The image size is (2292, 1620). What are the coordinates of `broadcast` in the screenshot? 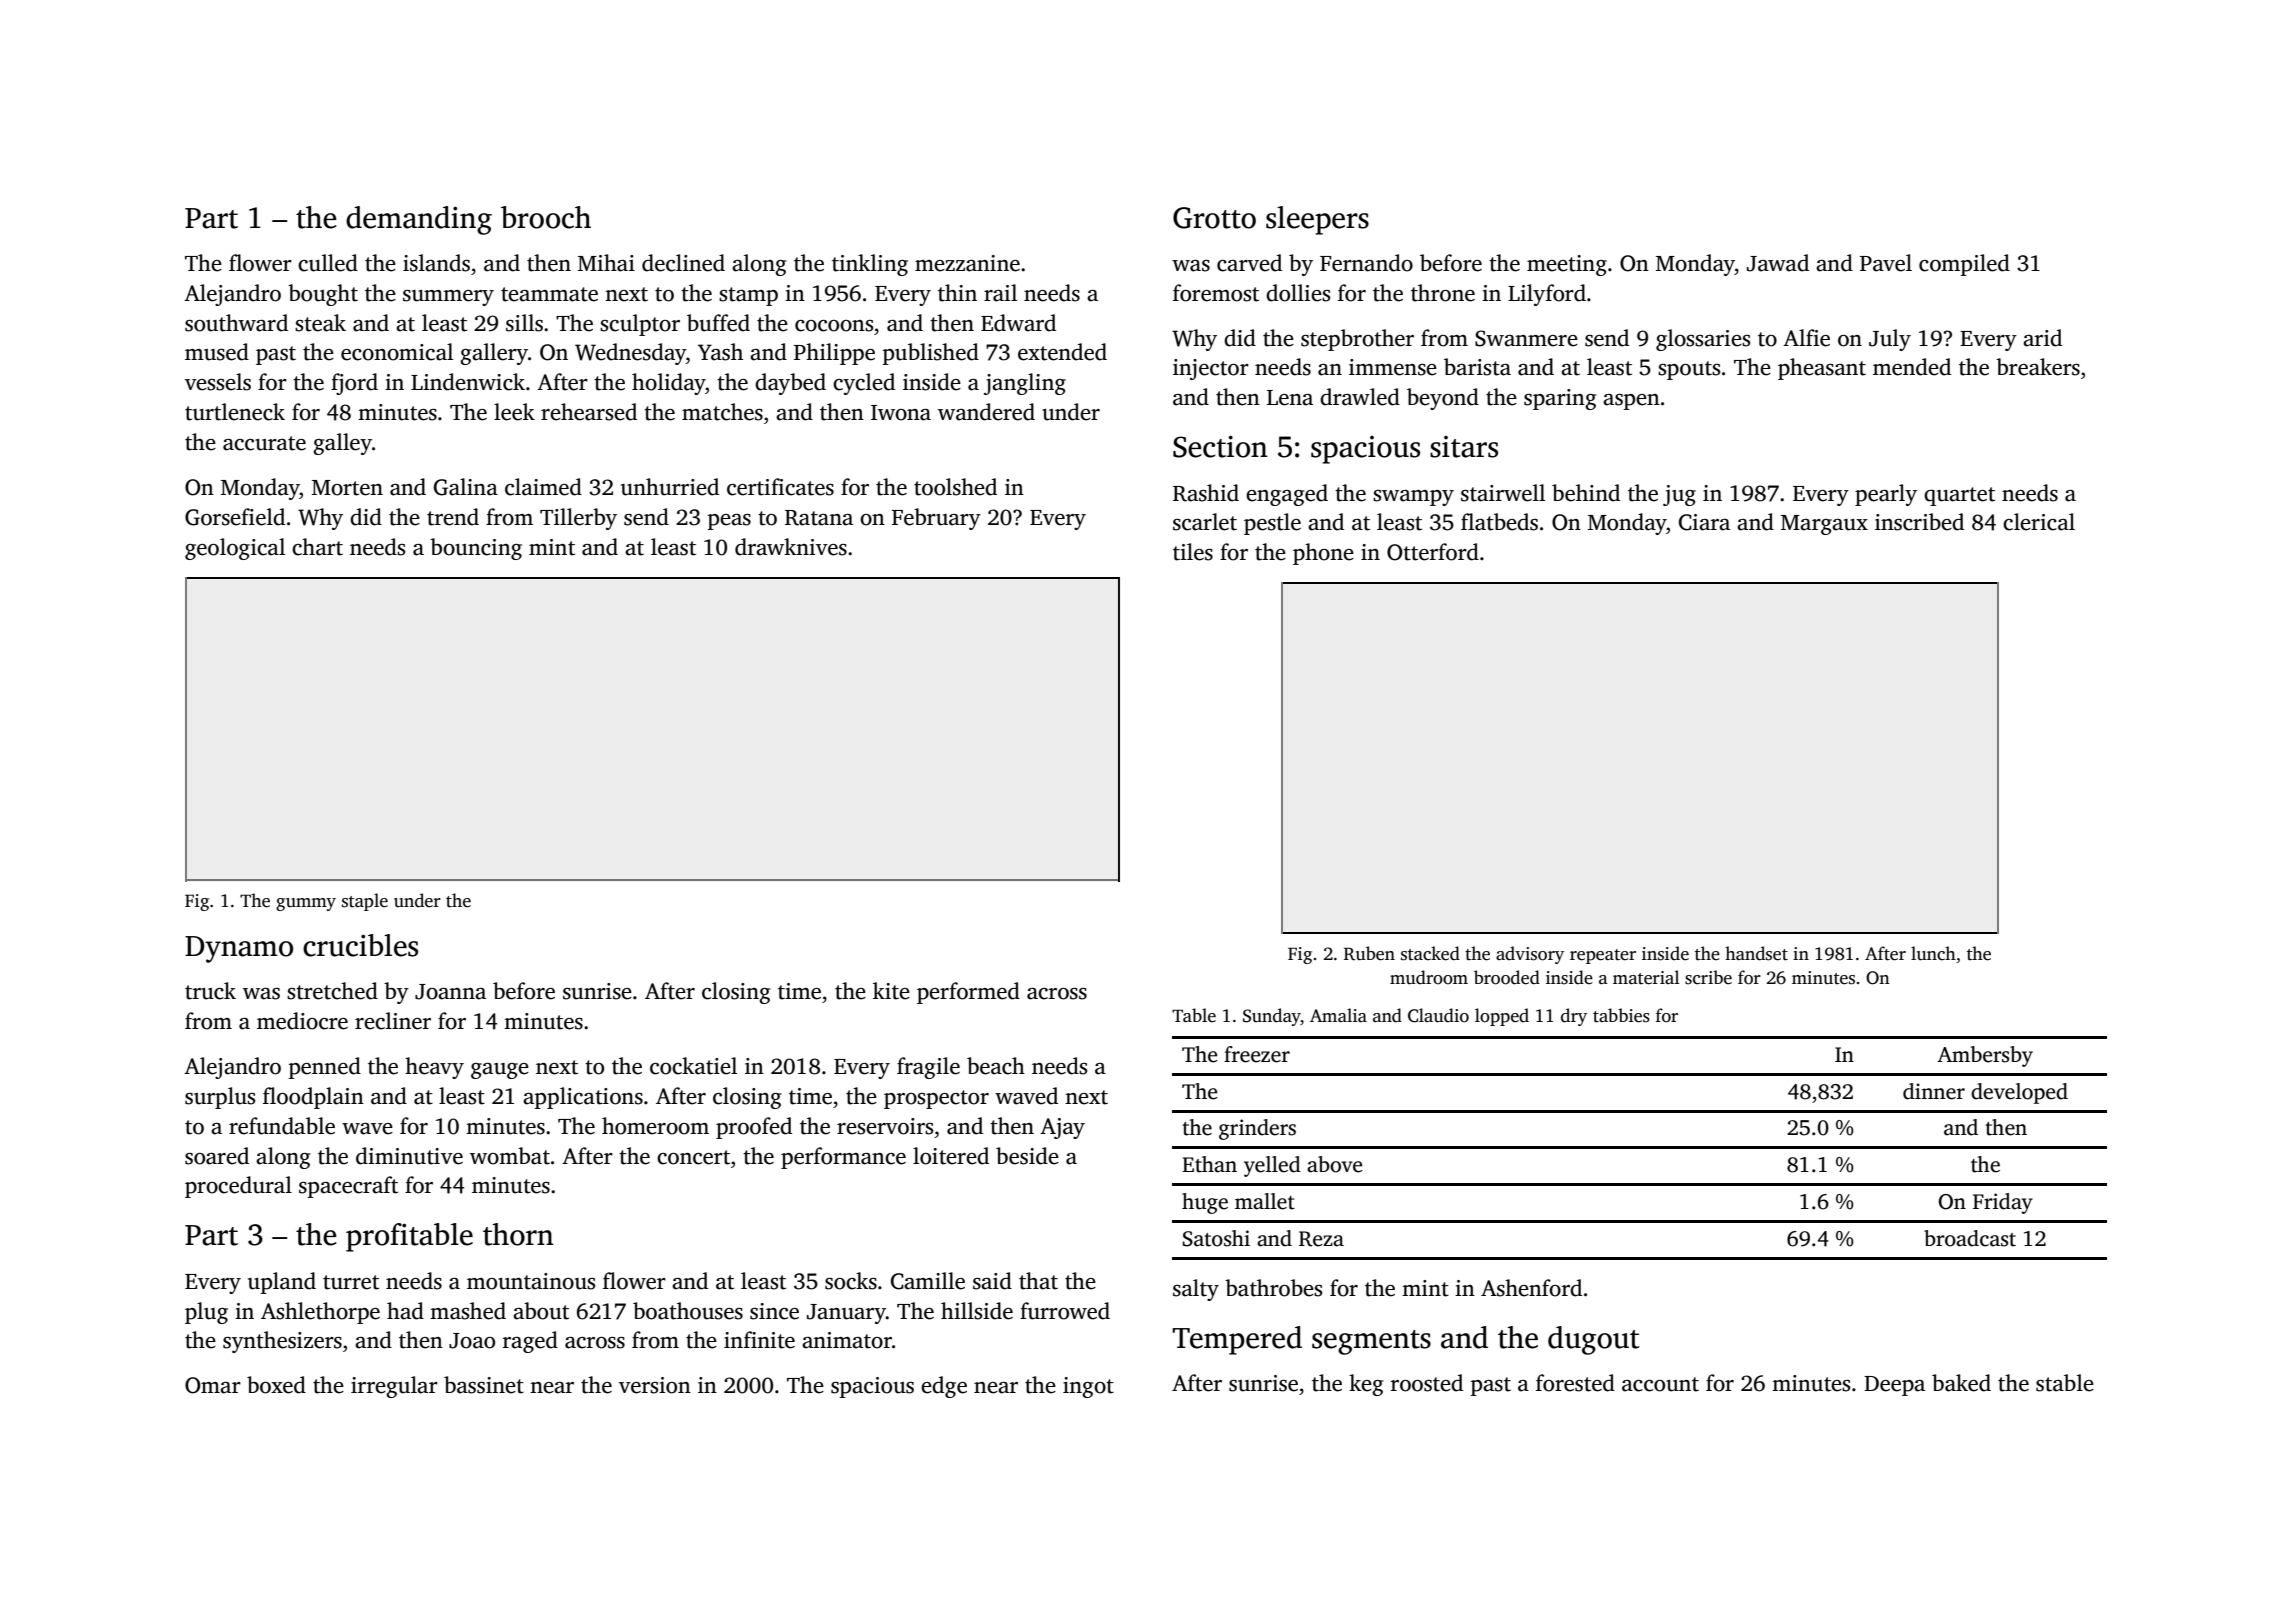 It's located at (1970, 1238).
